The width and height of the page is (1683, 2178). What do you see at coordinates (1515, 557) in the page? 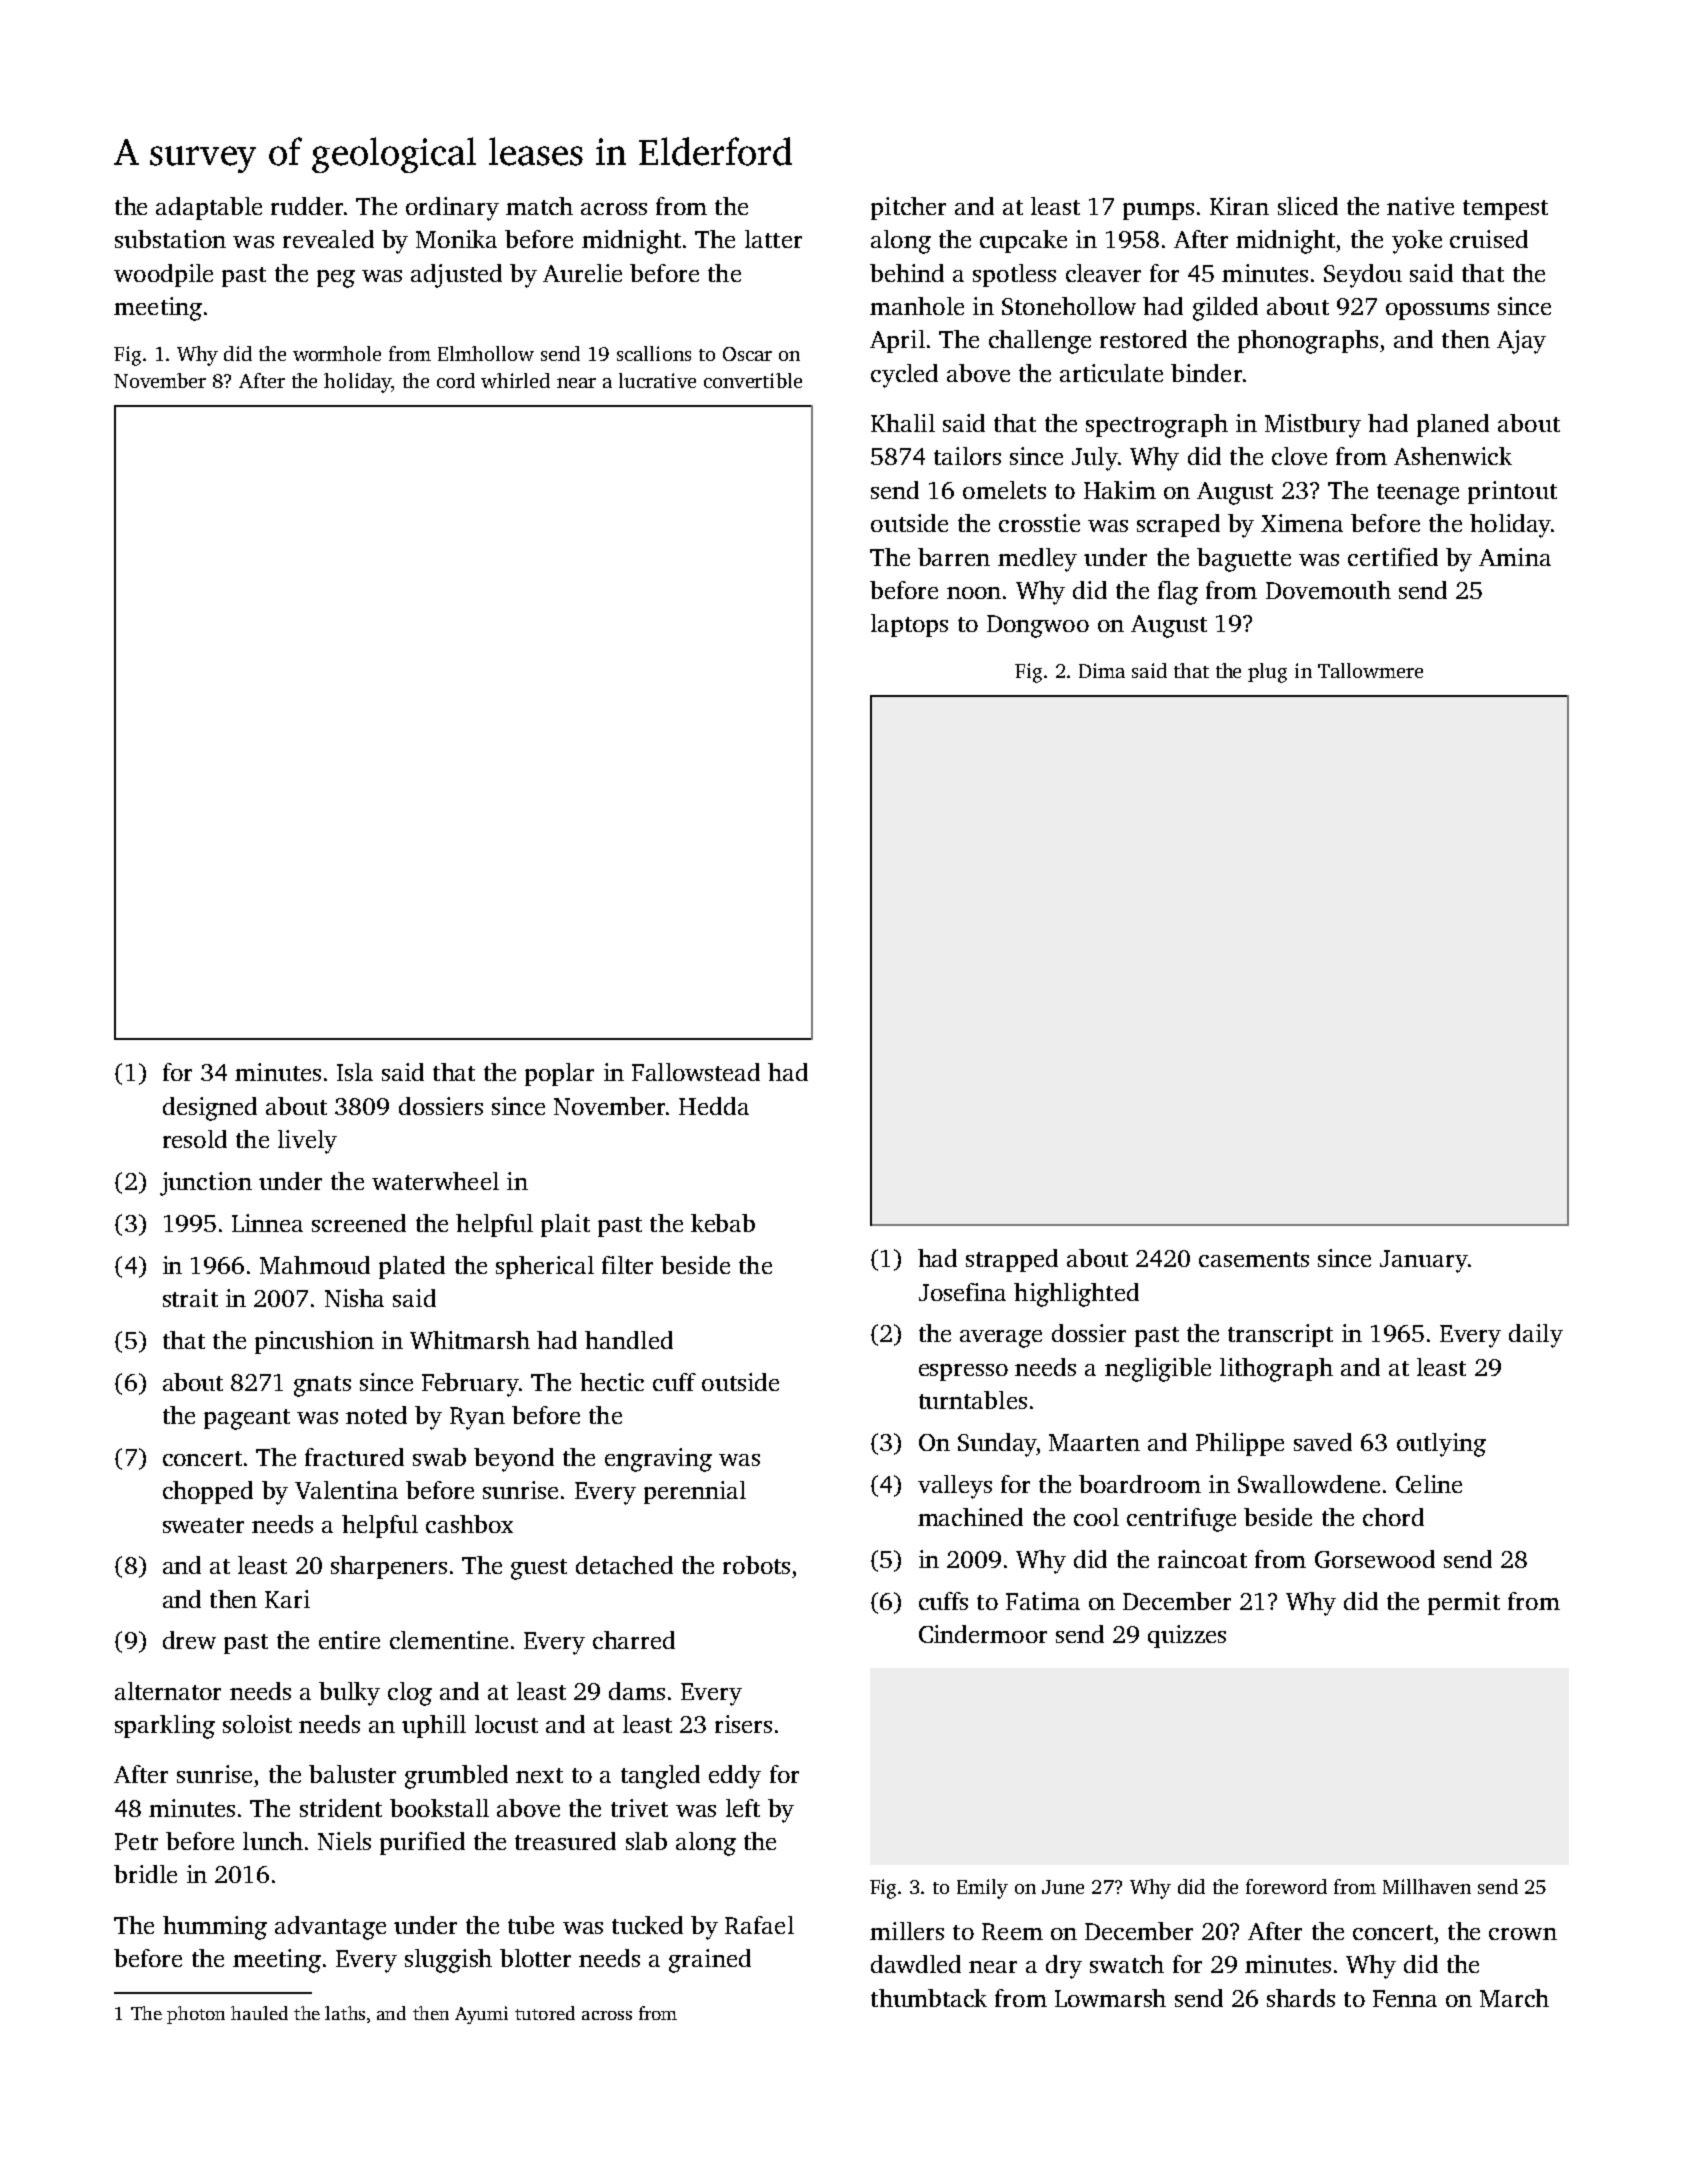
I see `Amina` at bounding box center [1515, 557].
